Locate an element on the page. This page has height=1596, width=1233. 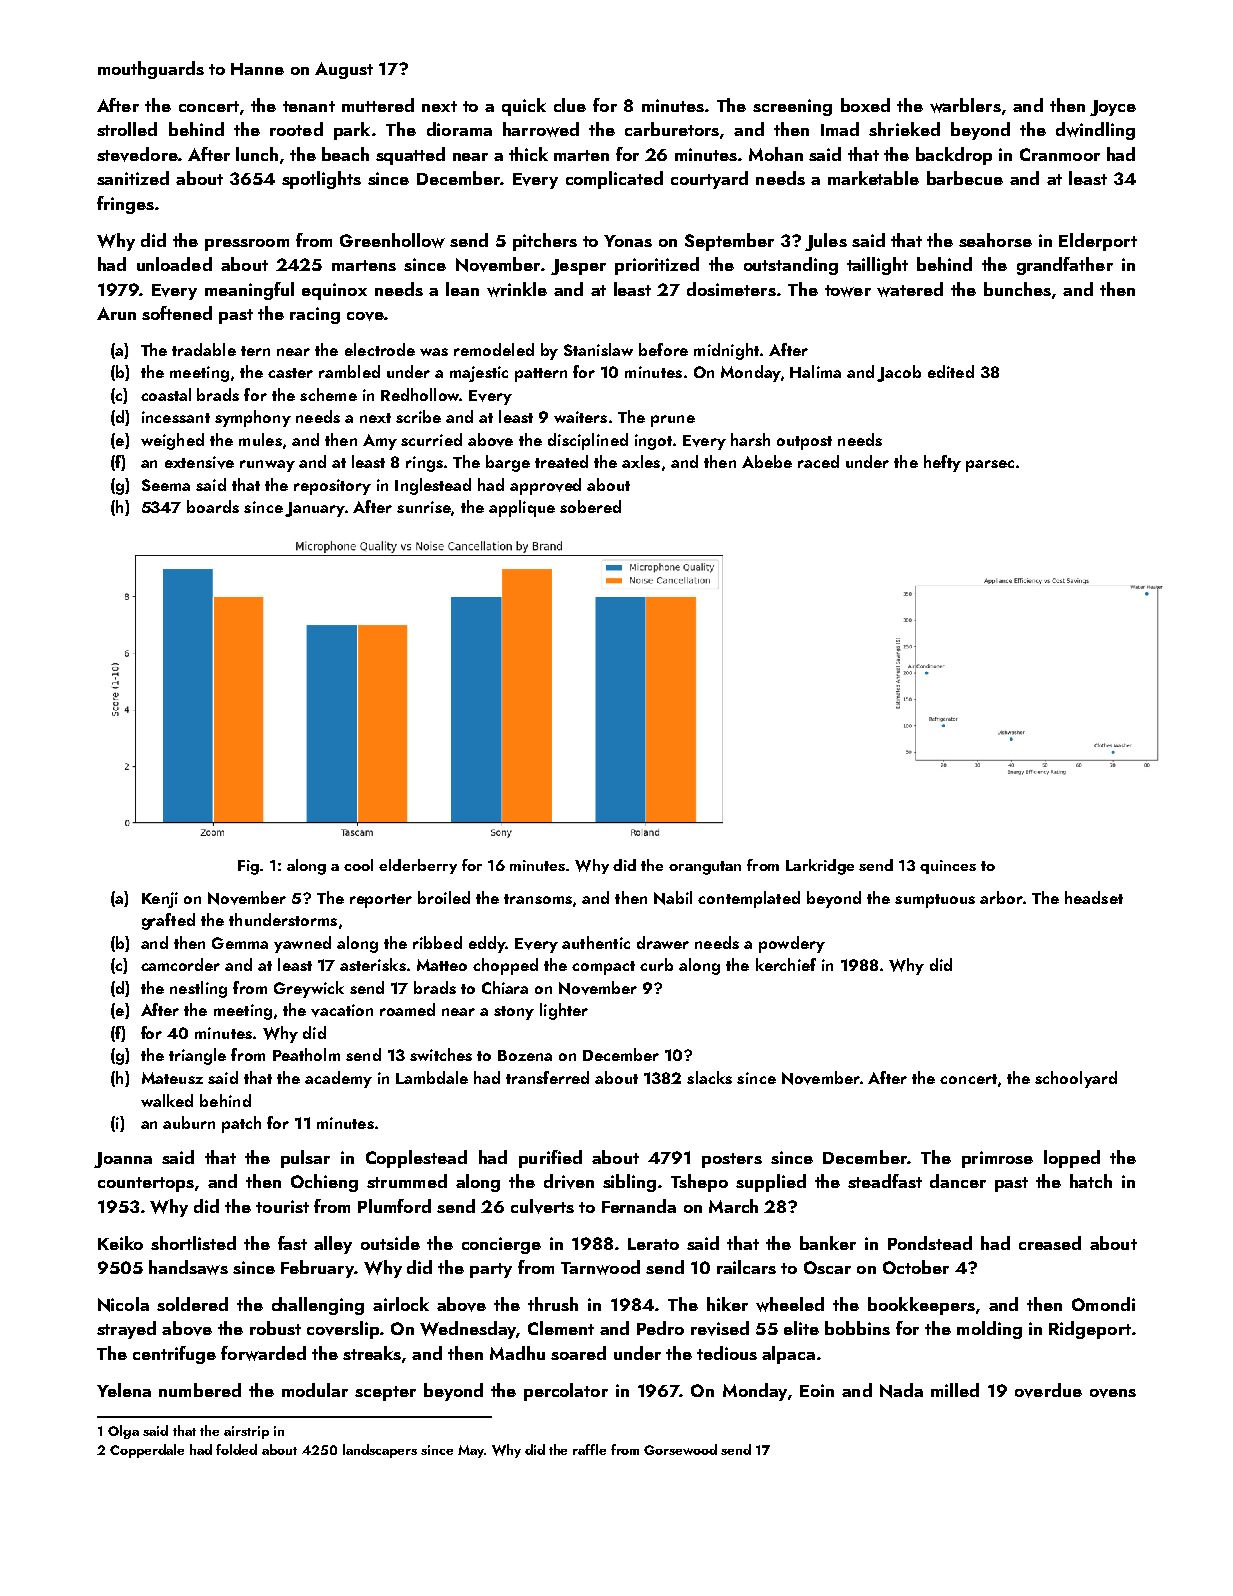
sunrise is located at coordinates (424, 507).
